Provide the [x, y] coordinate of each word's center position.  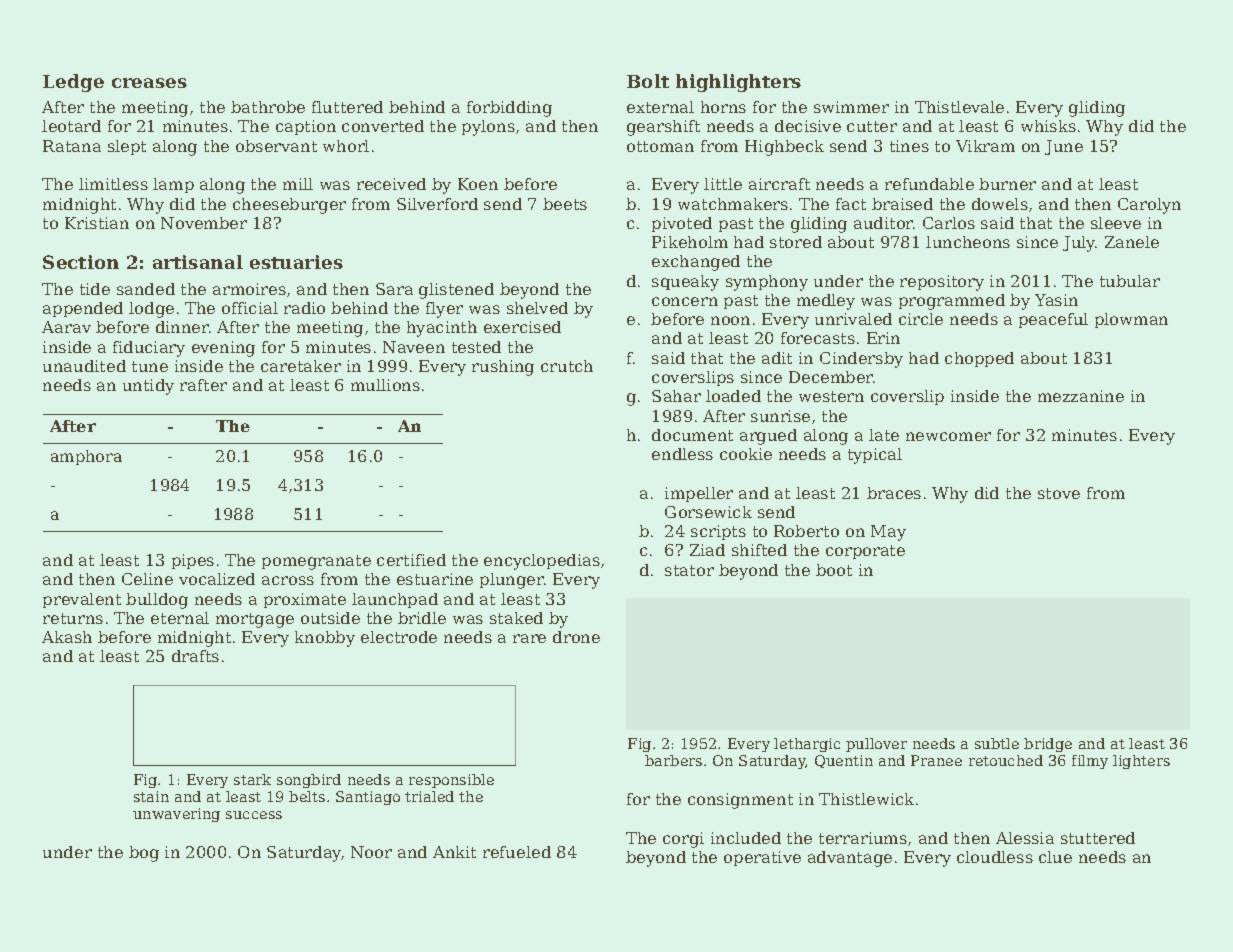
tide [95, 289]
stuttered [1098, 838]
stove [1059, 493]
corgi [683, 840]
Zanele [1132, 242]
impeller [699, 494]
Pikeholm [690, 242]
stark [252, 779]
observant [276, 146]
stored [796, 242]
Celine [147, 579]
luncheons [968, 242]
